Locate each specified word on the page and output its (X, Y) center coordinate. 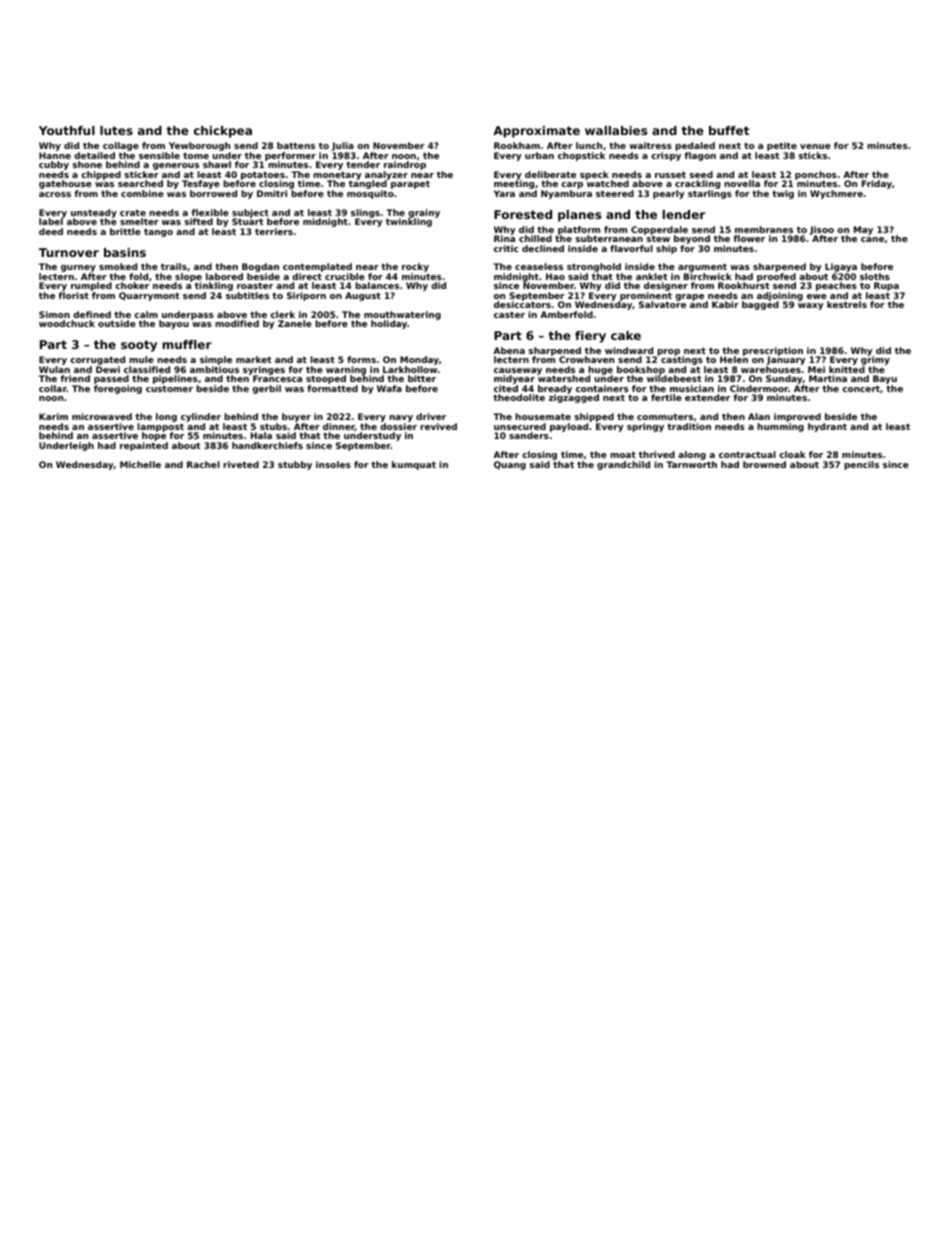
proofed (776, 278)
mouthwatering (402, 316)
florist (73, 295)
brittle (125, 231)
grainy (424, 213)
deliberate (550, 174)
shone (87, 164)
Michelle (140, 464)
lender (684, 214)
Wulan (54, 369)
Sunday (784, 379)
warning (346, 371)
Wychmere (836, 194)
